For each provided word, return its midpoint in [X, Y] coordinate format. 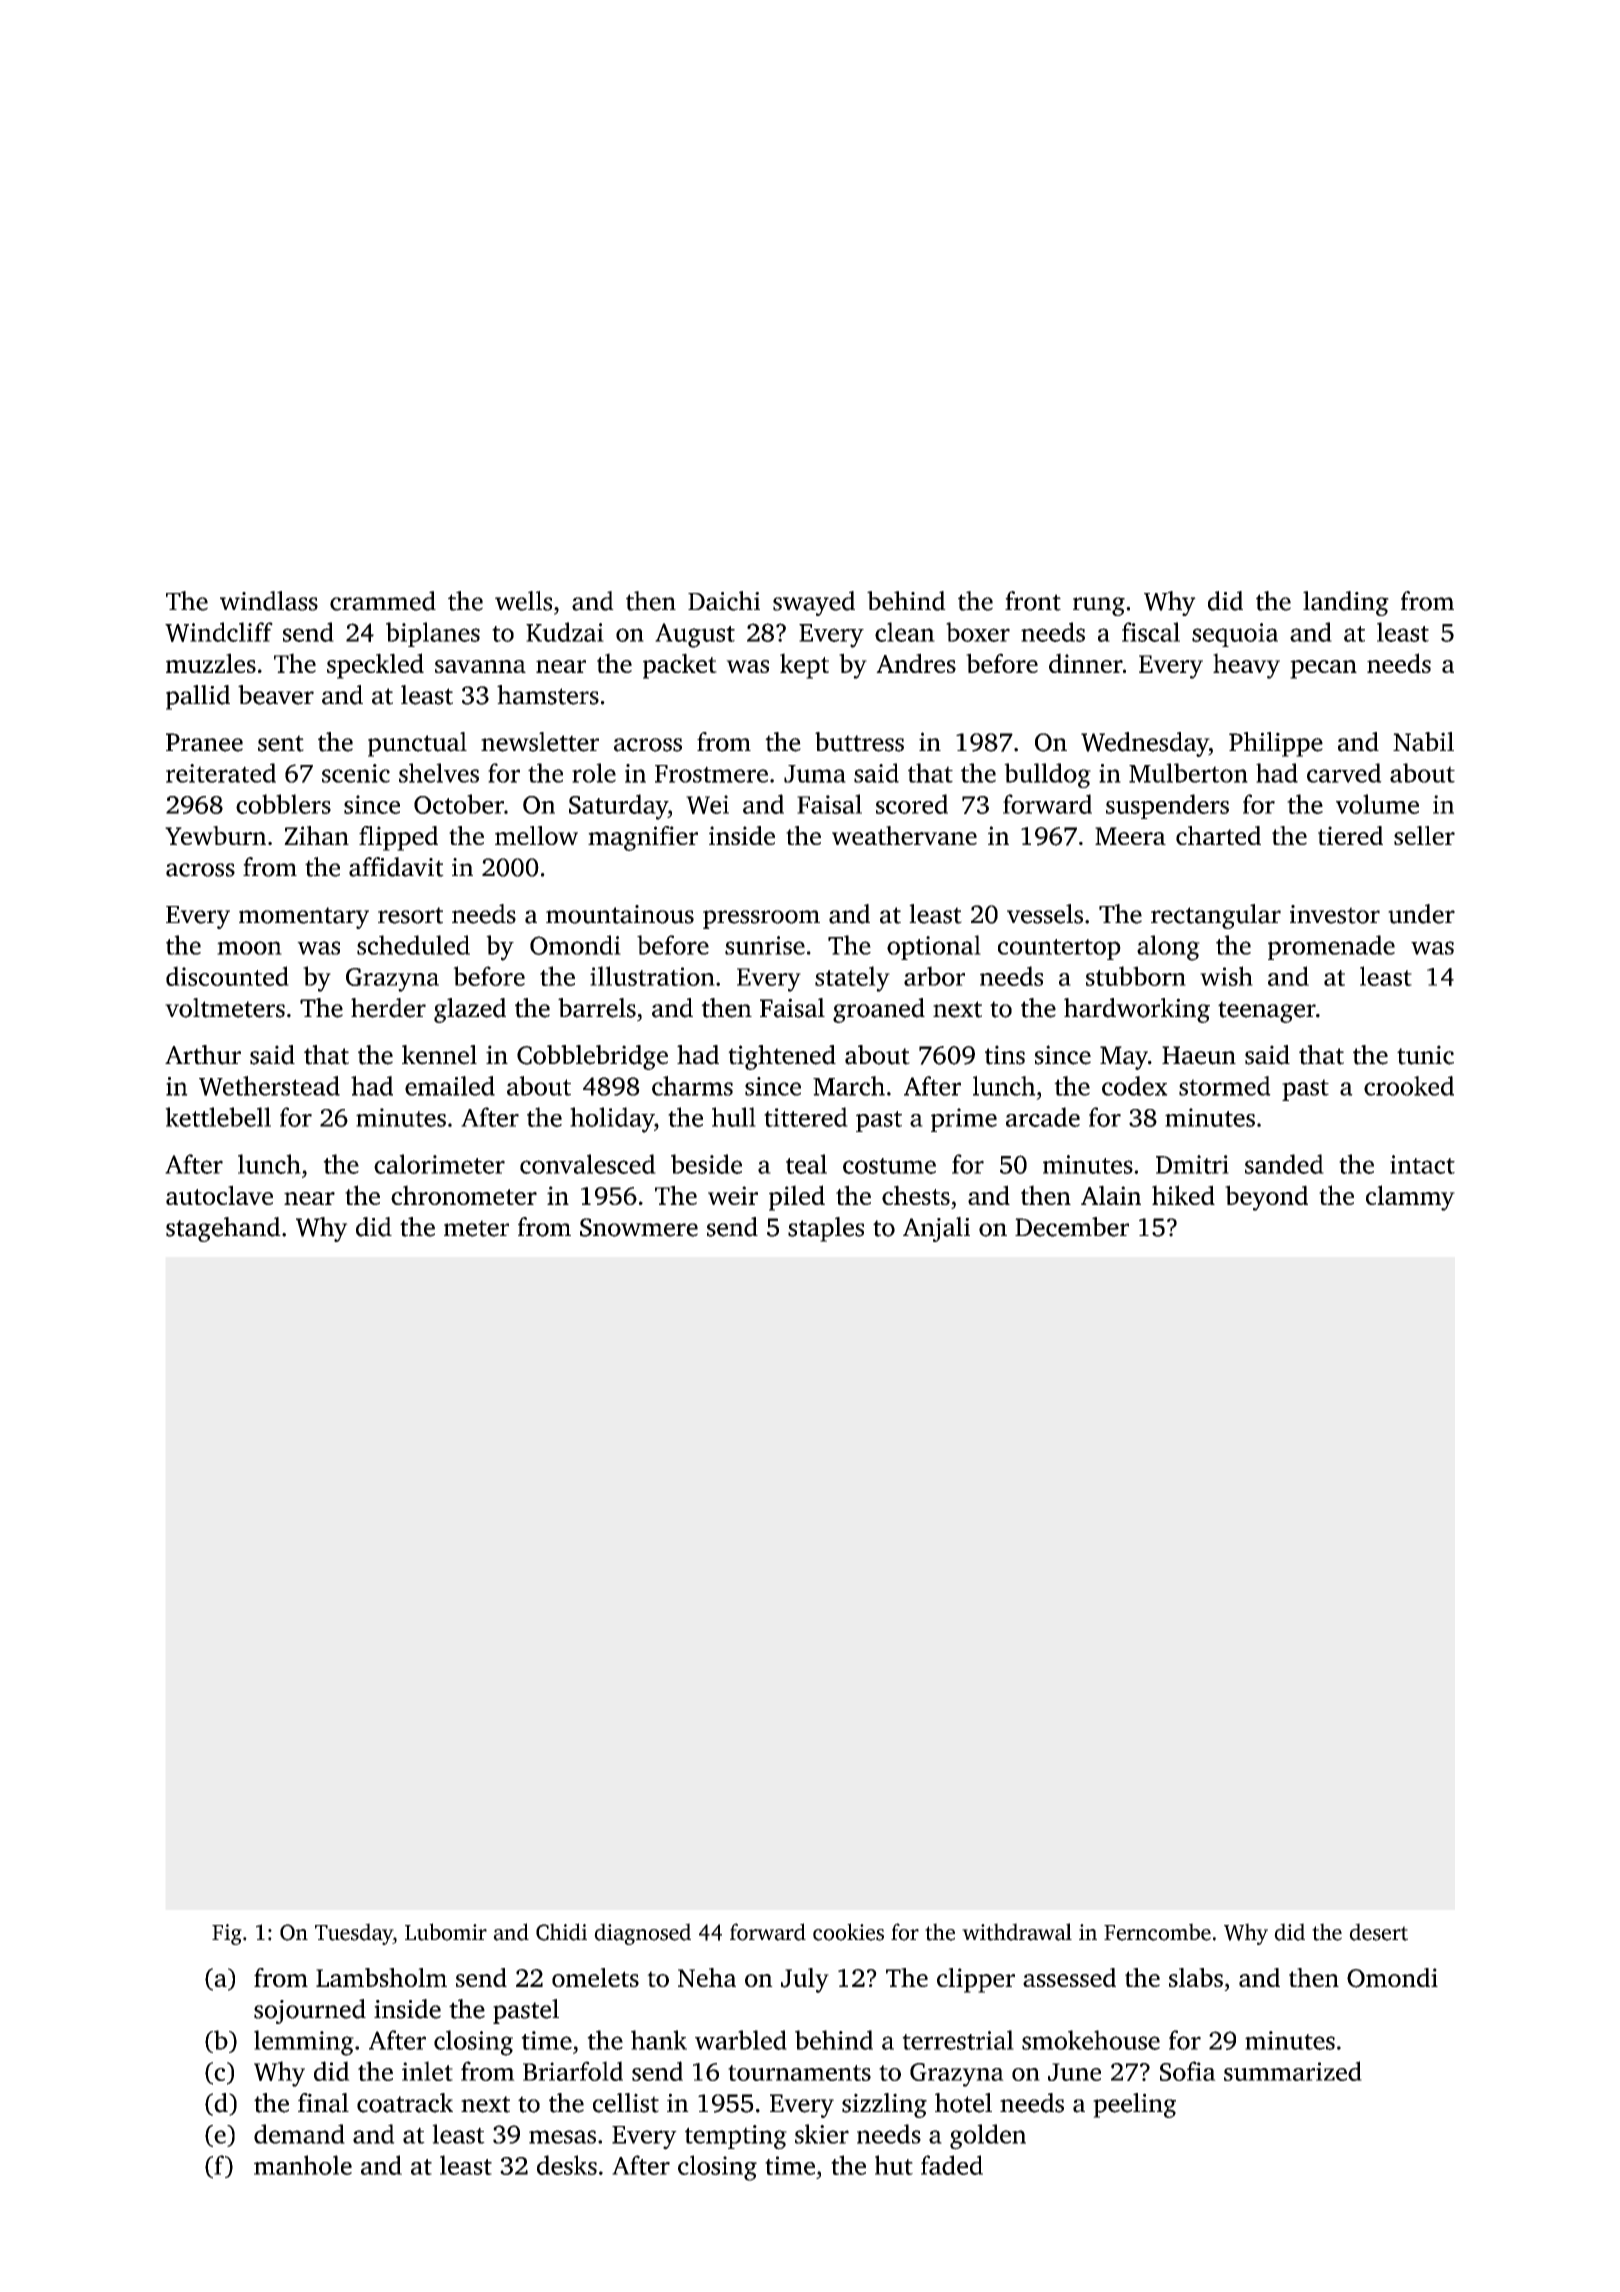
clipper [976, 1980]
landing [1346, 603]
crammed [383, 601]
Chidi [561, 1932]
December [1072, 1227]
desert [1378, 1932]
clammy [1410, 1198]
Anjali [936, 1229]
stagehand [223, 1229]
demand [299, 2134]
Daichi [724, 601]
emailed [450, 1086]
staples [826, 1229]
